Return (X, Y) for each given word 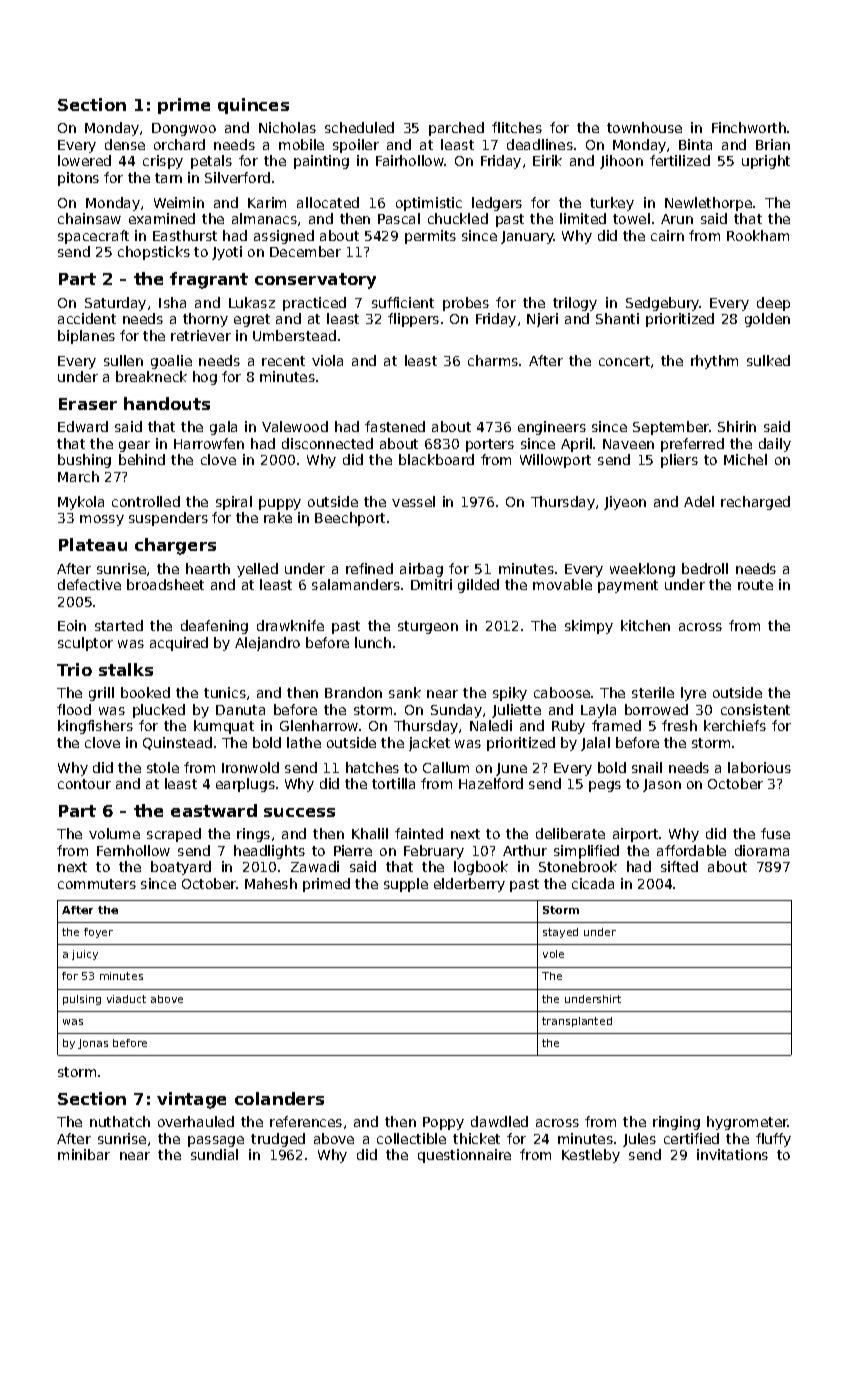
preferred (692, 445)
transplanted (577, 1022)
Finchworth (749, 127)
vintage (191, 1100)
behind (142, 459)
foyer (98, 933)
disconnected (327, 443)
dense (125, 144)
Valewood (295, 426)
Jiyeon (625, 503)
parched (456, 129)
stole (163, 767)
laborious (759, 767)
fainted (419, 833)
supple (406, 885)
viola (327, 360)
